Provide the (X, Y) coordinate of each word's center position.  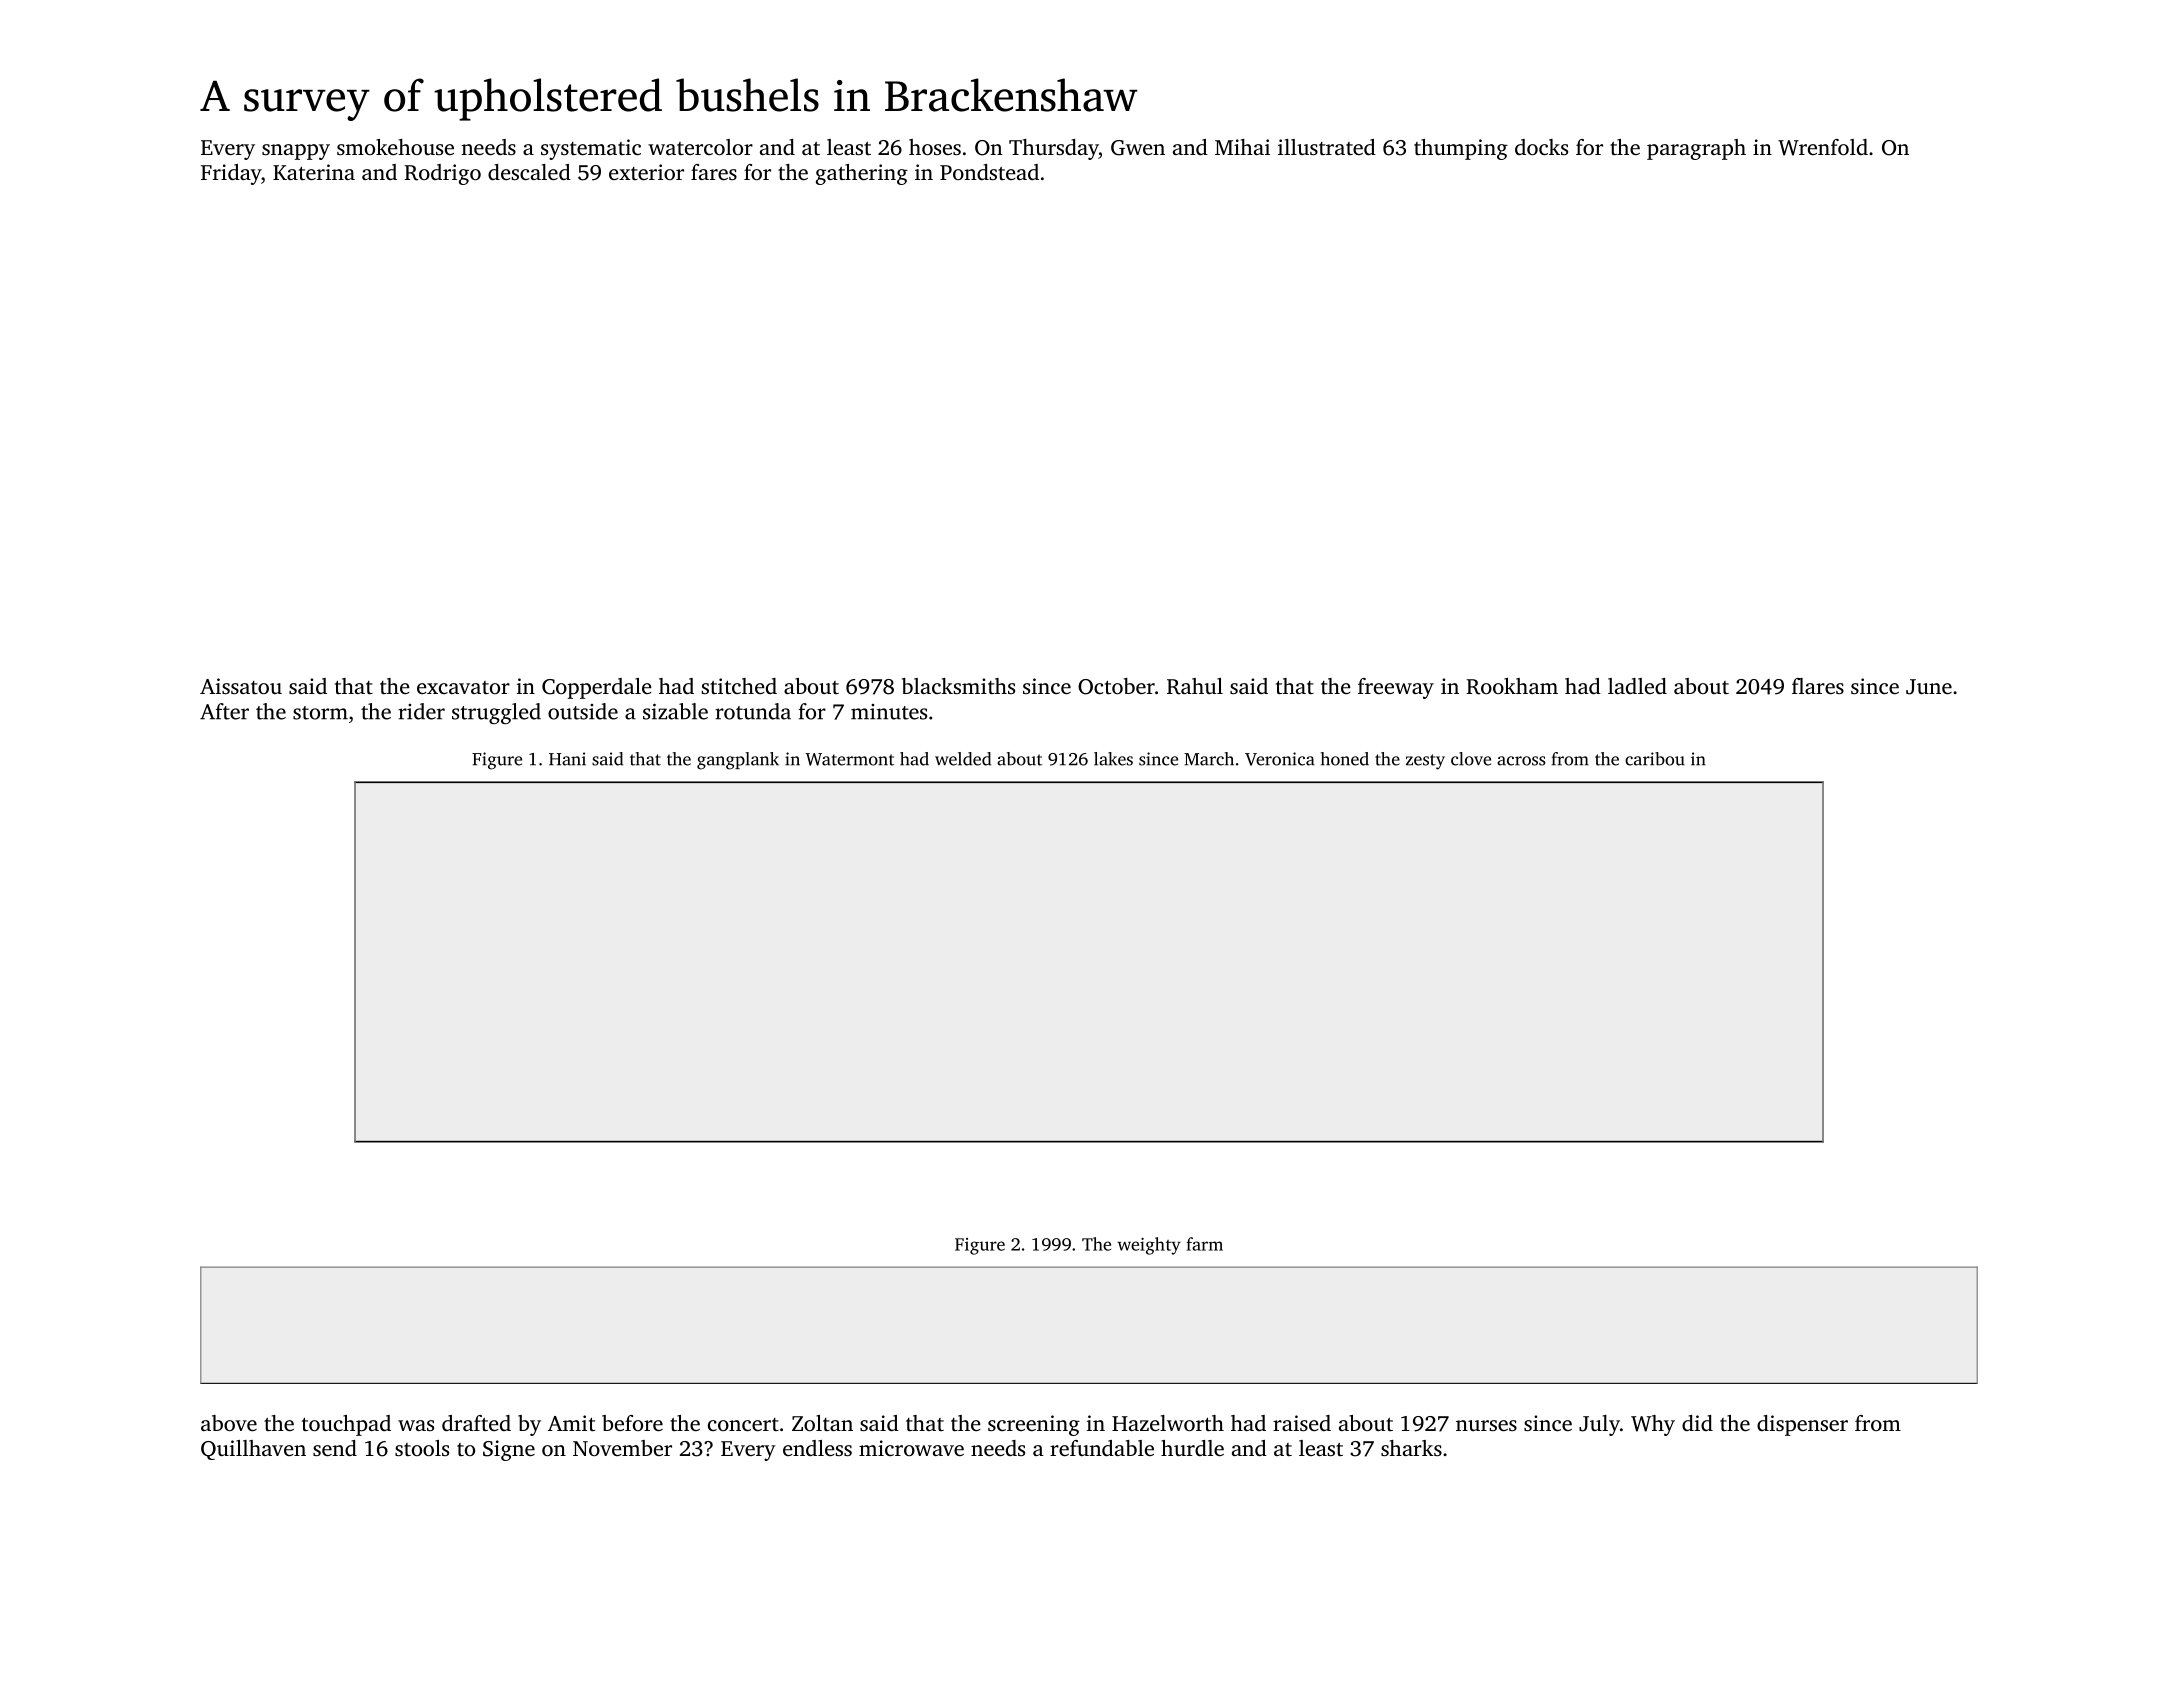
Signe (509, 1450)
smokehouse (395, 147)
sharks (1411, 1448)
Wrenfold (1823, 147)
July (1599, 1425)
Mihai (1242, 147)
